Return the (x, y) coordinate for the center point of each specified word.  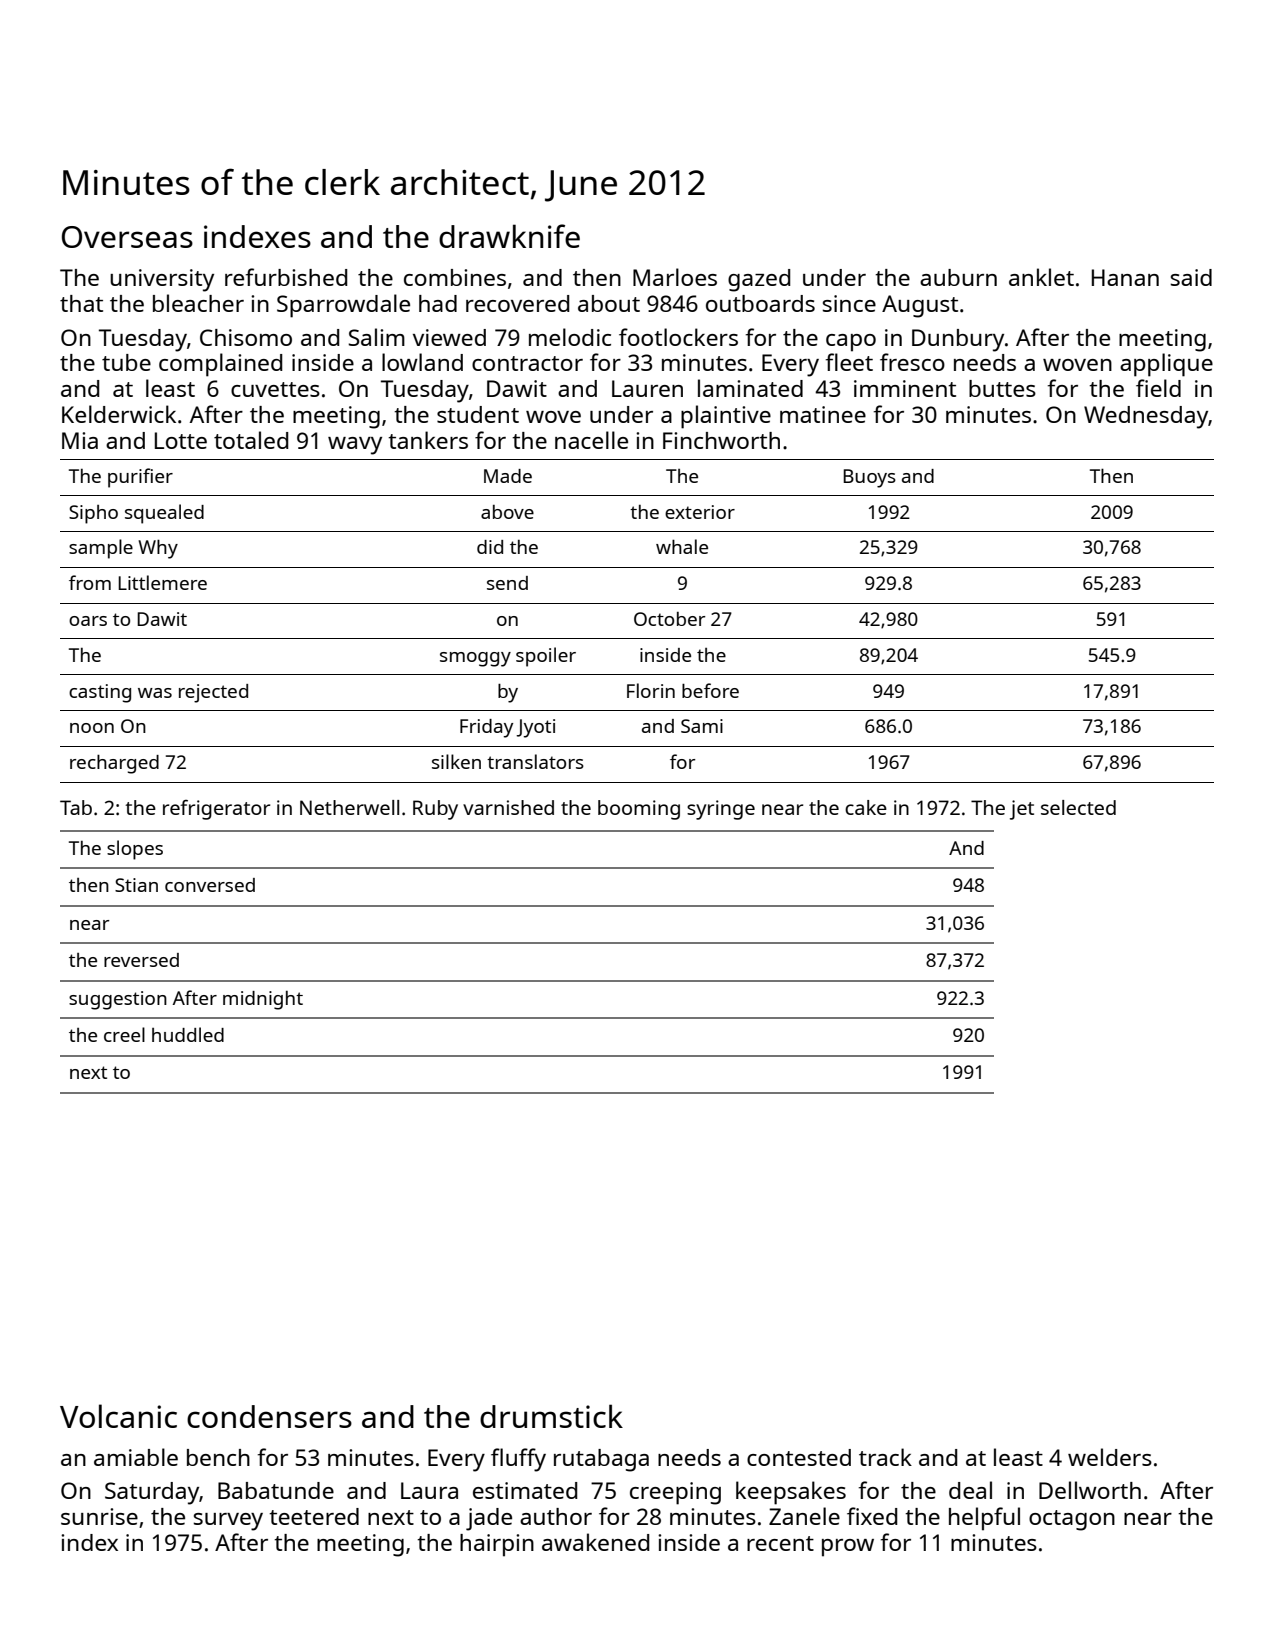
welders (1110, 1457)
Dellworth (1090, 1490)
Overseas (127, 237)
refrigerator (216, 810)
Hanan (1125, 277)
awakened (595, 1542)
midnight (263, 1000)
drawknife (509, 236)
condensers (269, 1416)
